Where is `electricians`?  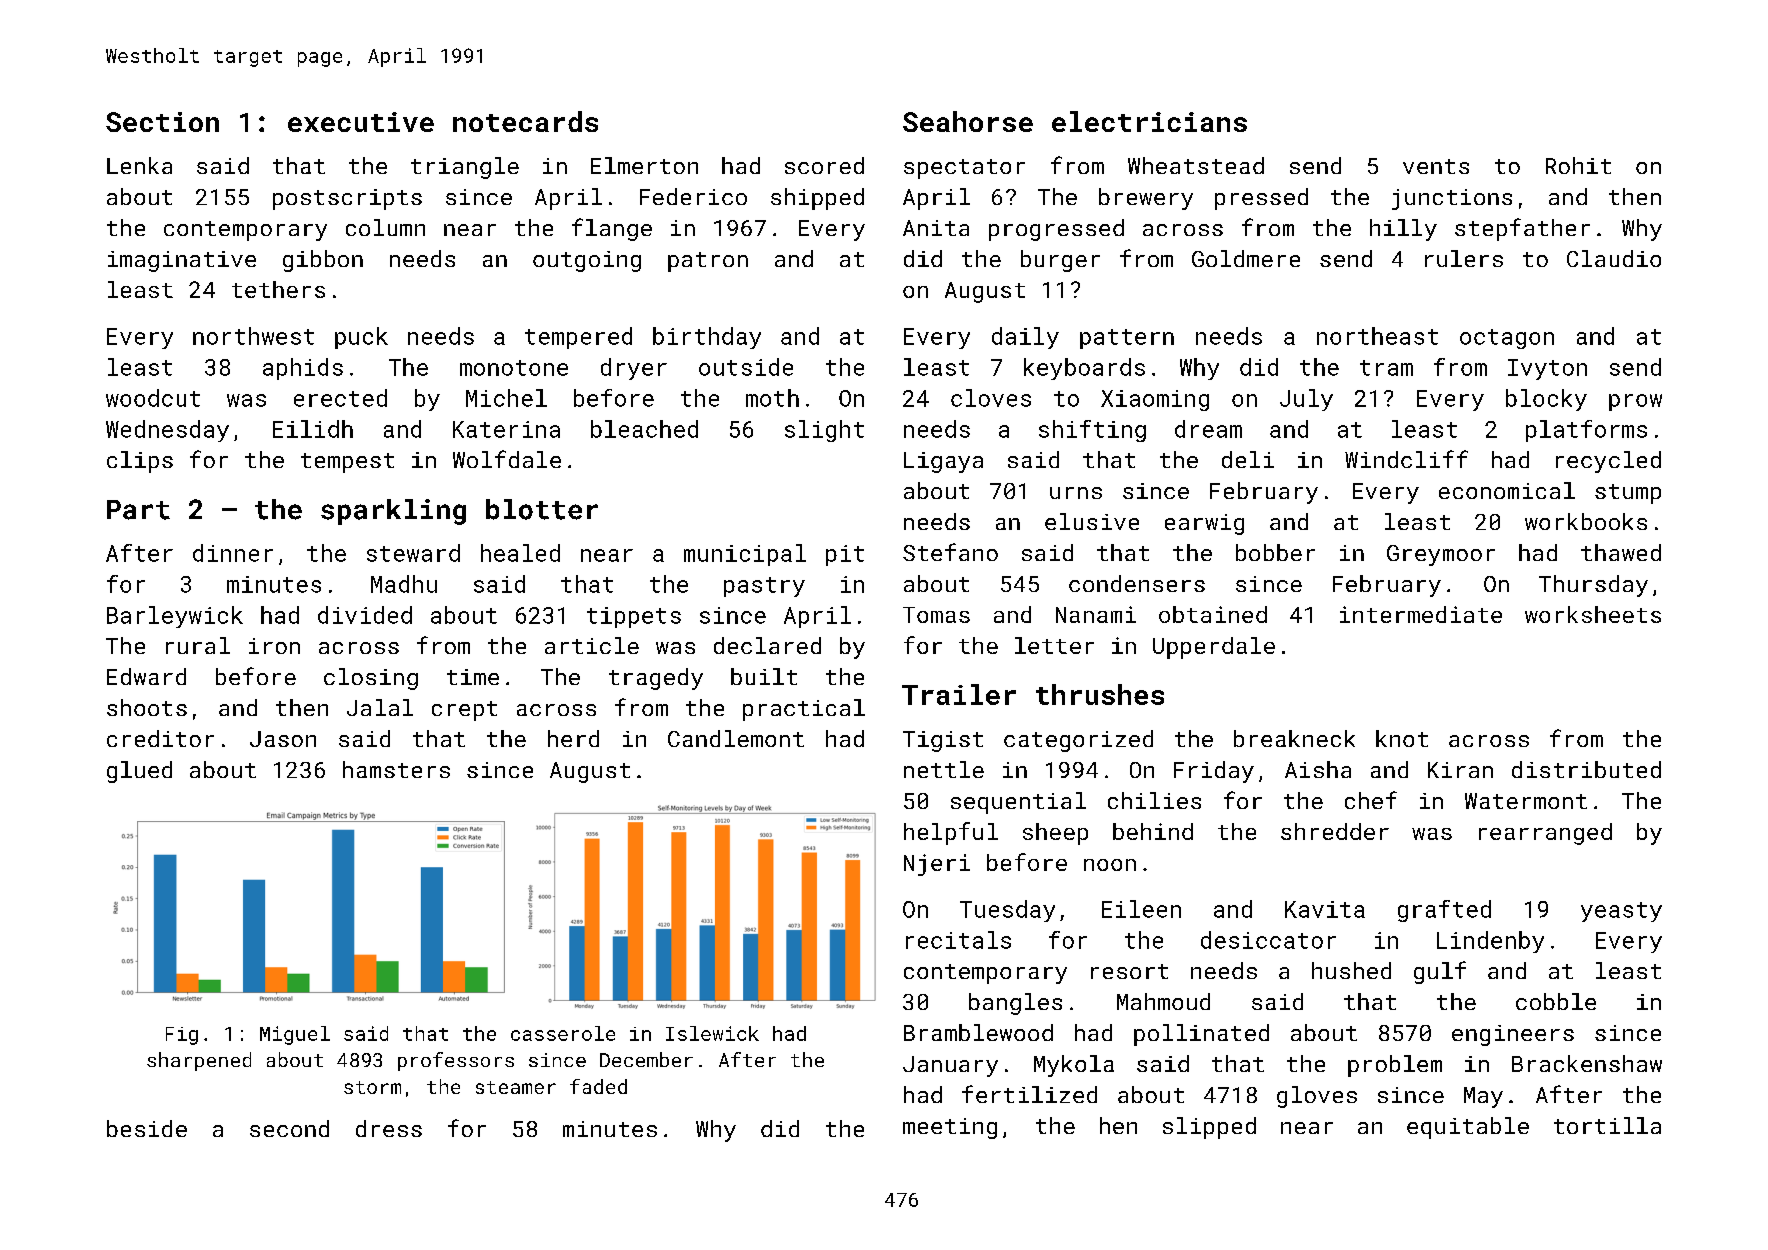
electricians is located at coordinates (1149, 121).
